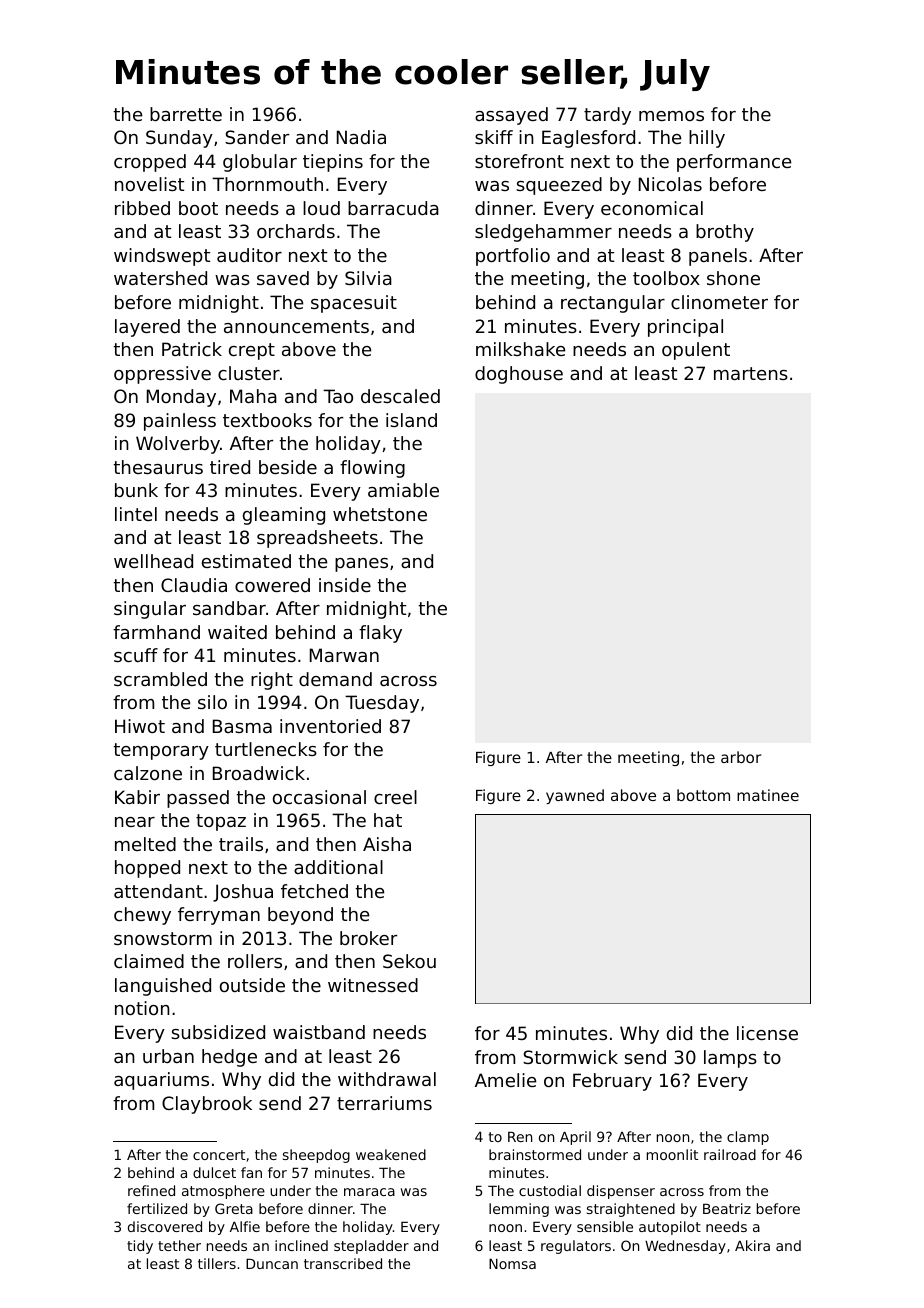 The width and height of the screenshot is (924, 1308). I want to click on languished, so click(163, 987).
